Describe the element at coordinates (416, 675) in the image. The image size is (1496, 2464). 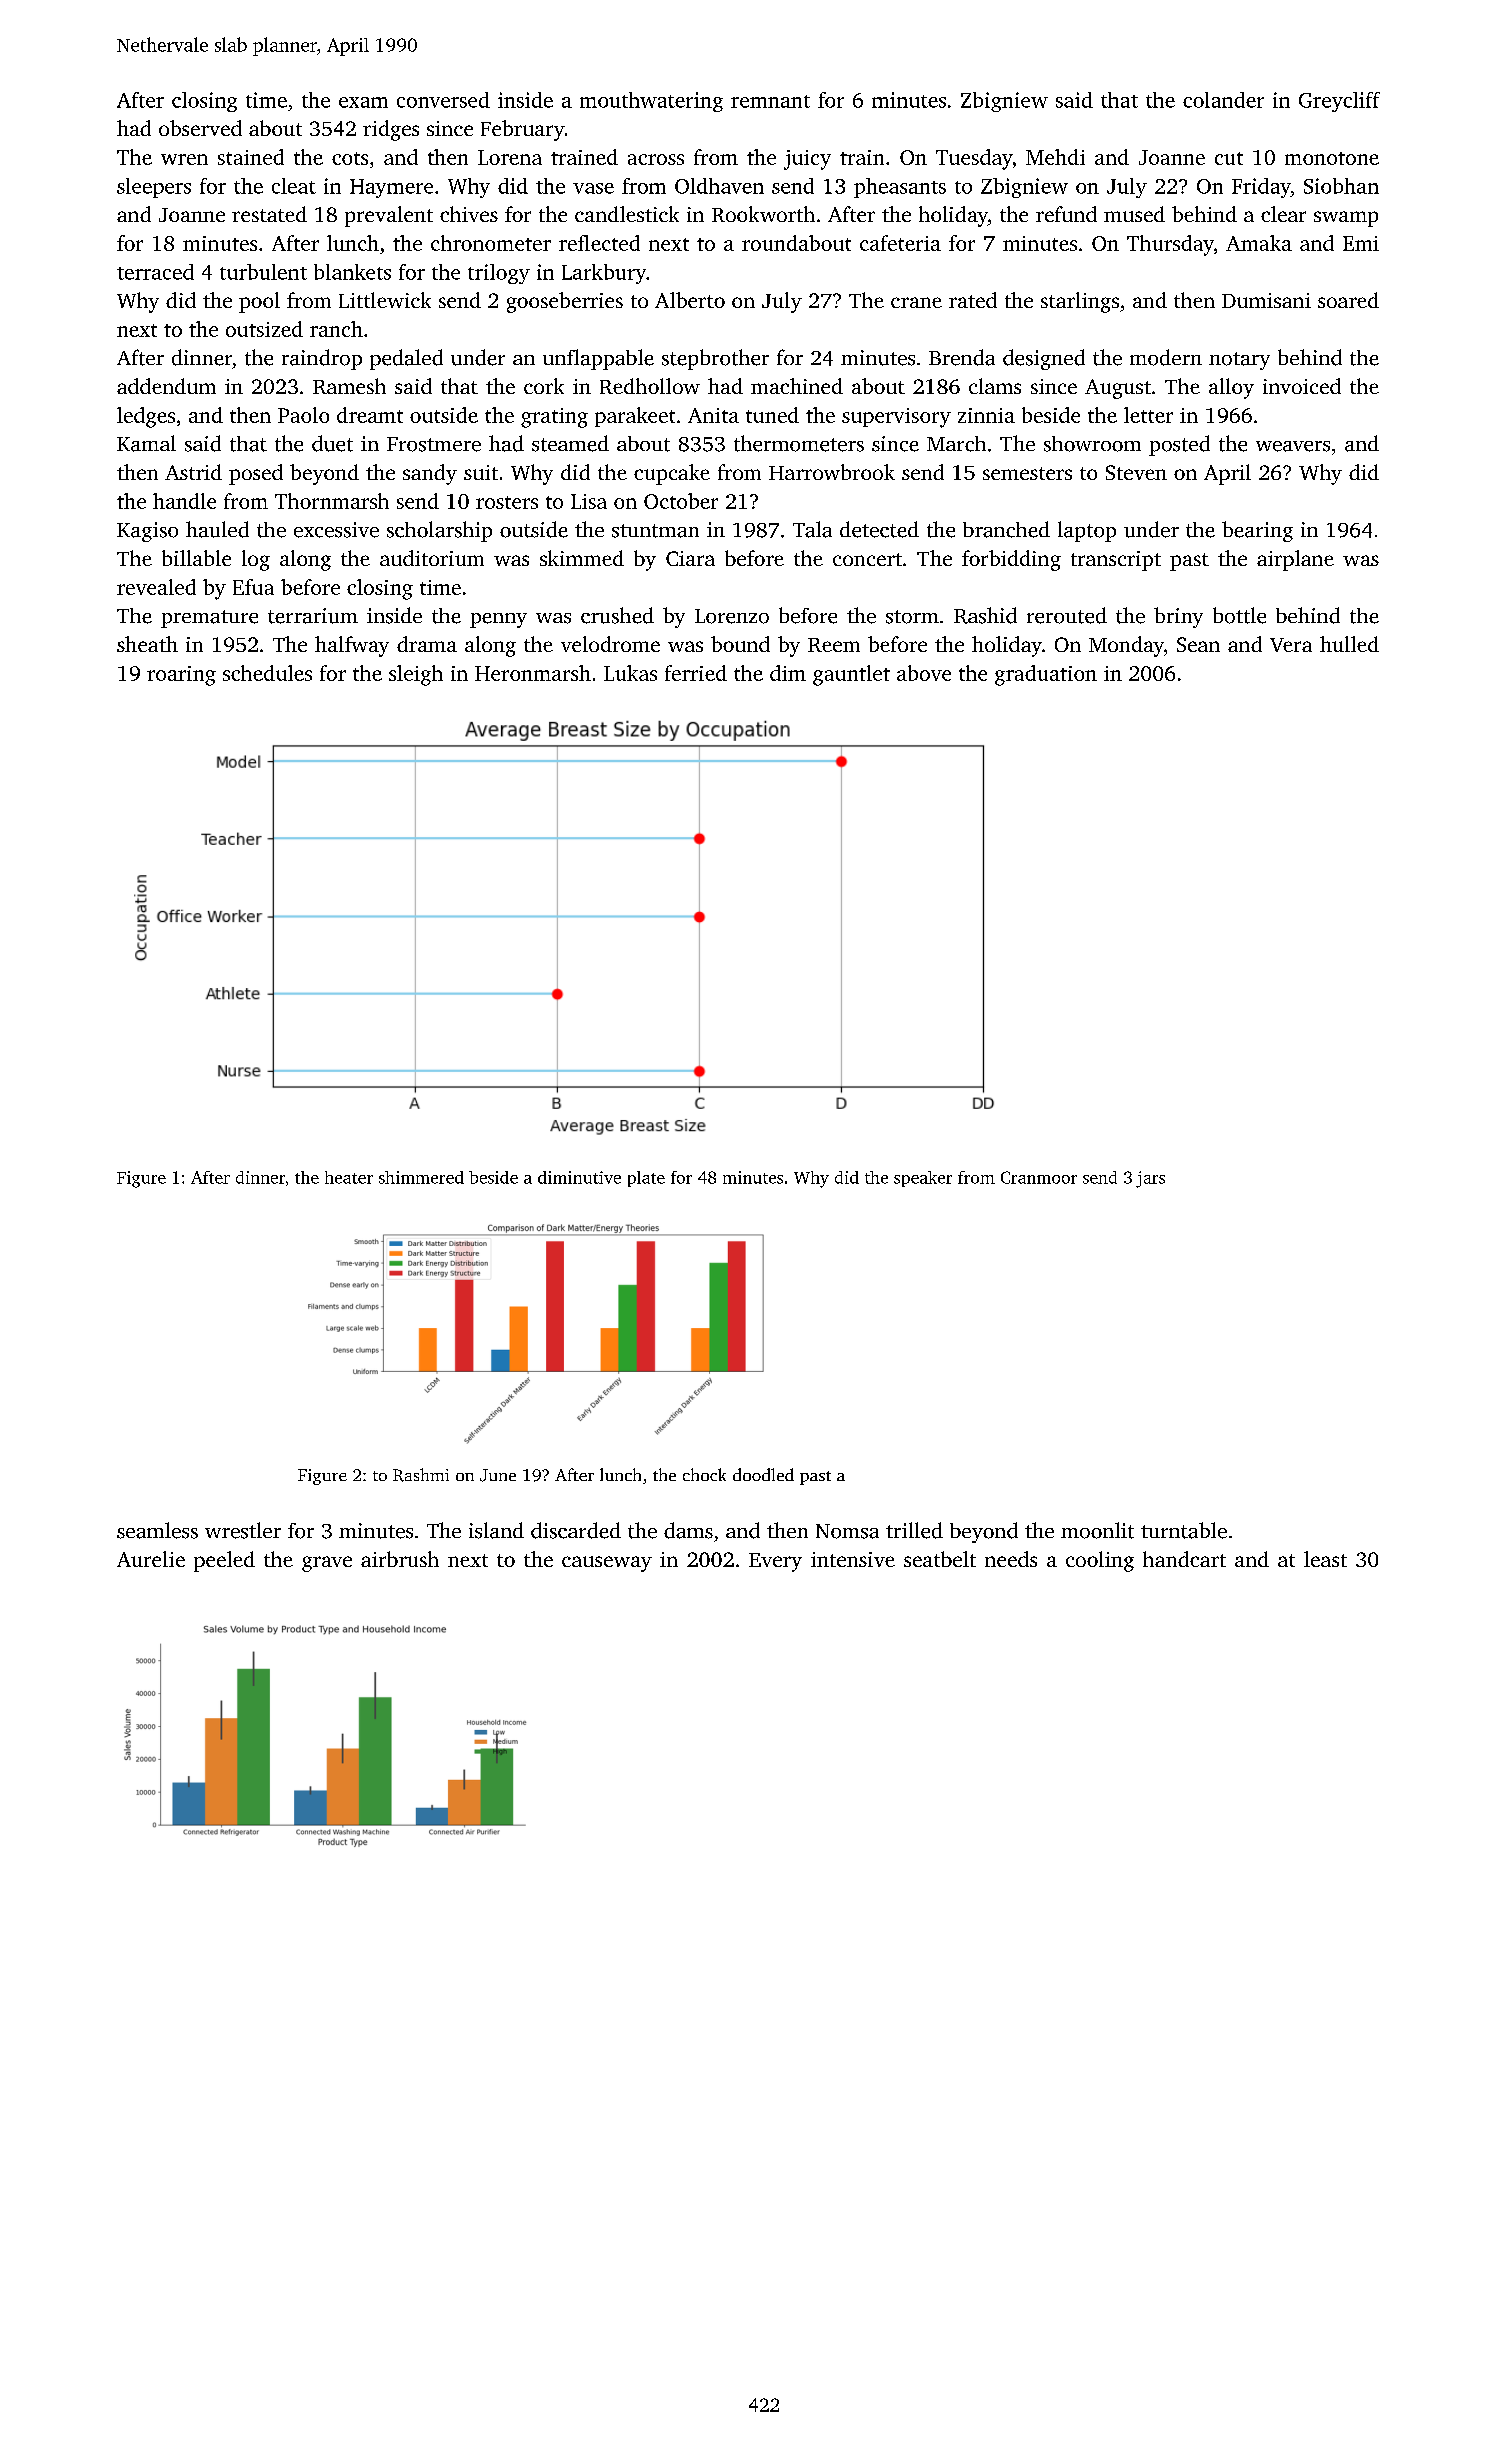
I see `sleigh` at that location.
